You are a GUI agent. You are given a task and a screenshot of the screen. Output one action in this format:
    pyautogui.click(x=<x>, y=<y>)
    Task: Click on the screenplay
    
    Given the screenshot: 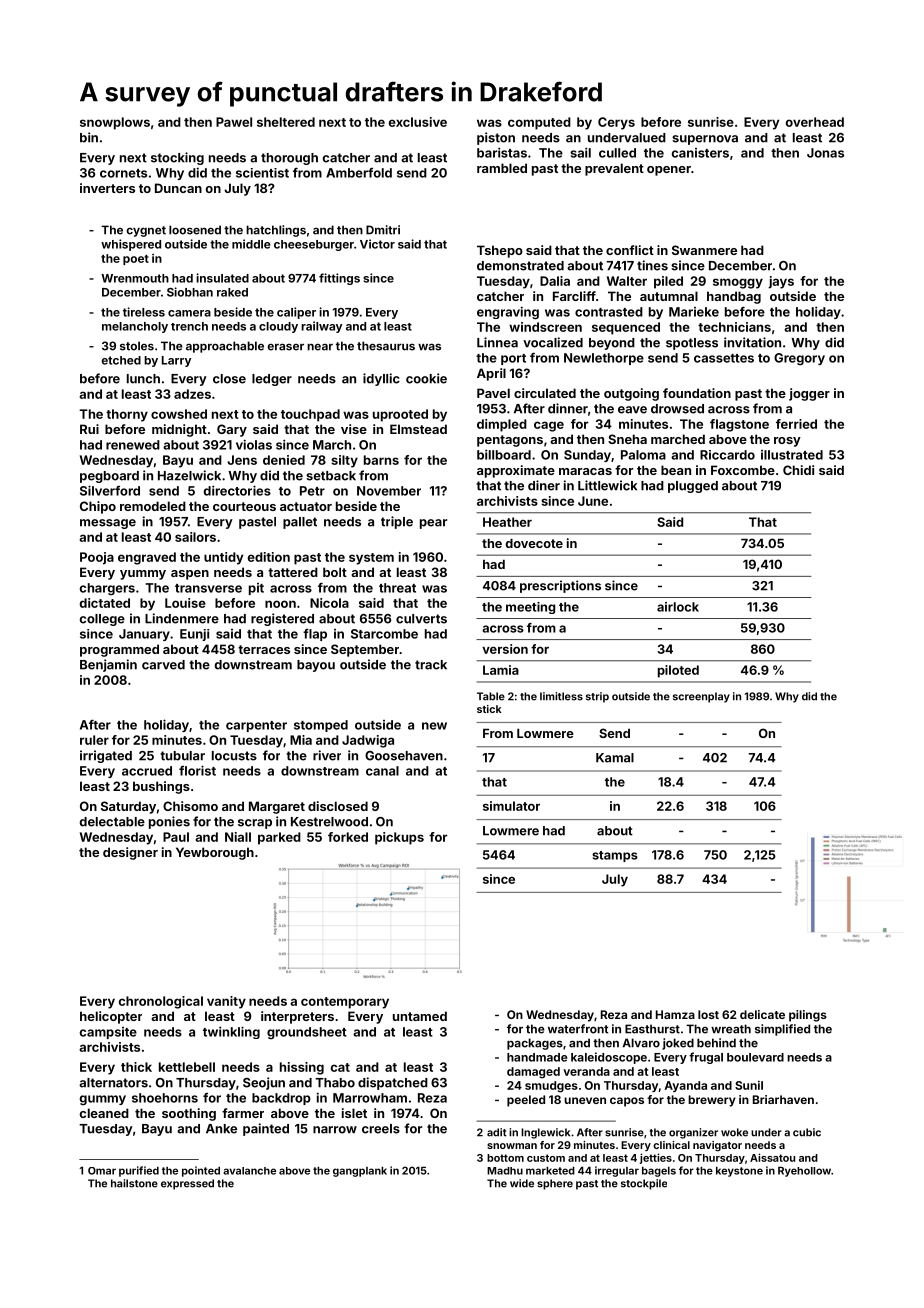 What is the action you would take?
    pyautogui.click(x=701, y=697)
